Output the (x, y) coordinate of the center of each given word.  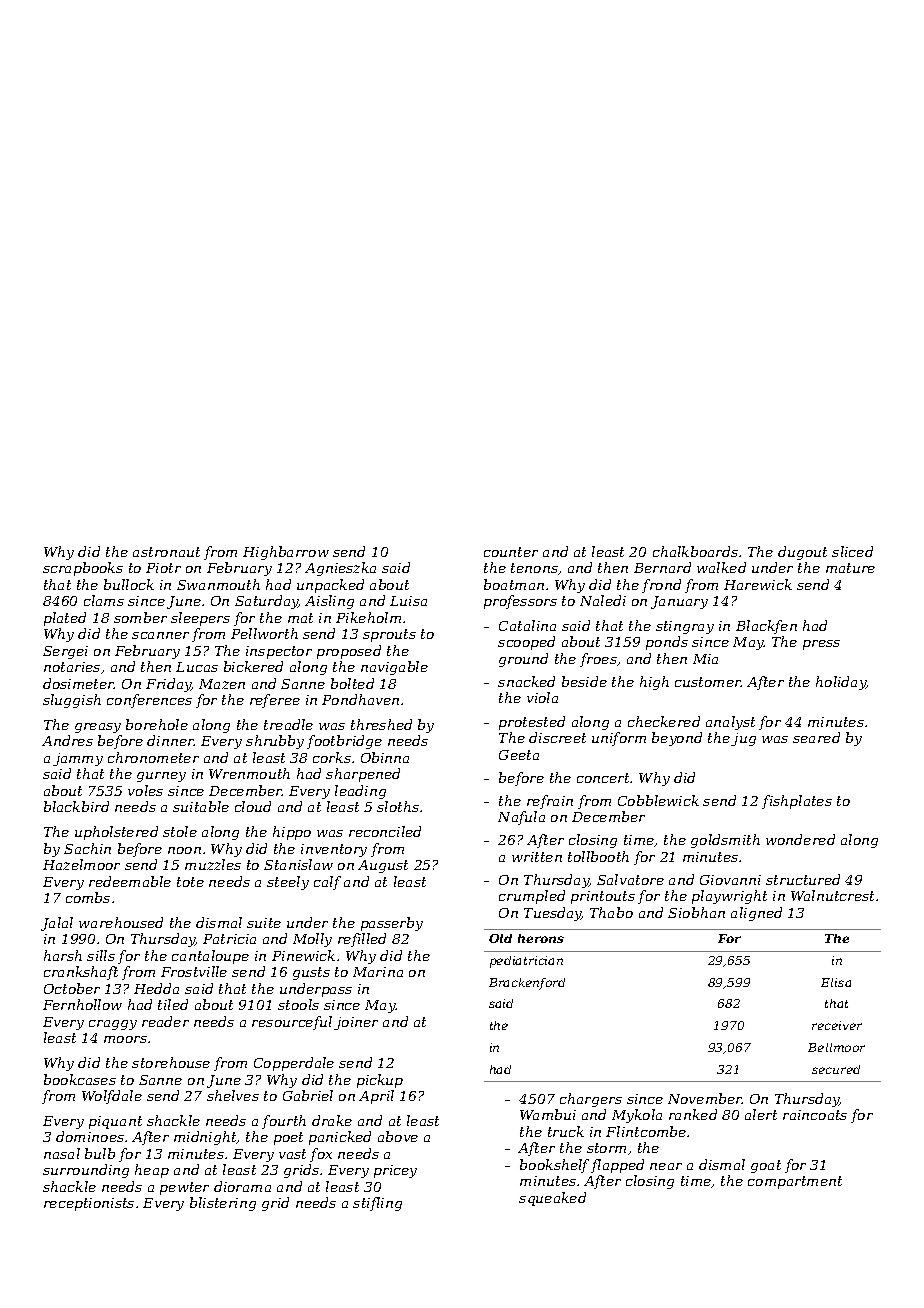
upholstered (116, 833)
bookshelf (554, 1166)
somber (140, 617)
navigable (394, 668)
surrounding (86, 1171)
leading (360, 792)
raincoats (815, 1115)
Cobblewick (658, 800)
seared (816, 737)
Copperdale (294, 1064)
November (705, 1098)
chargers (591, 1100)
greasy (98, 728)
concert (604, 778)
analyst (730, 723)
